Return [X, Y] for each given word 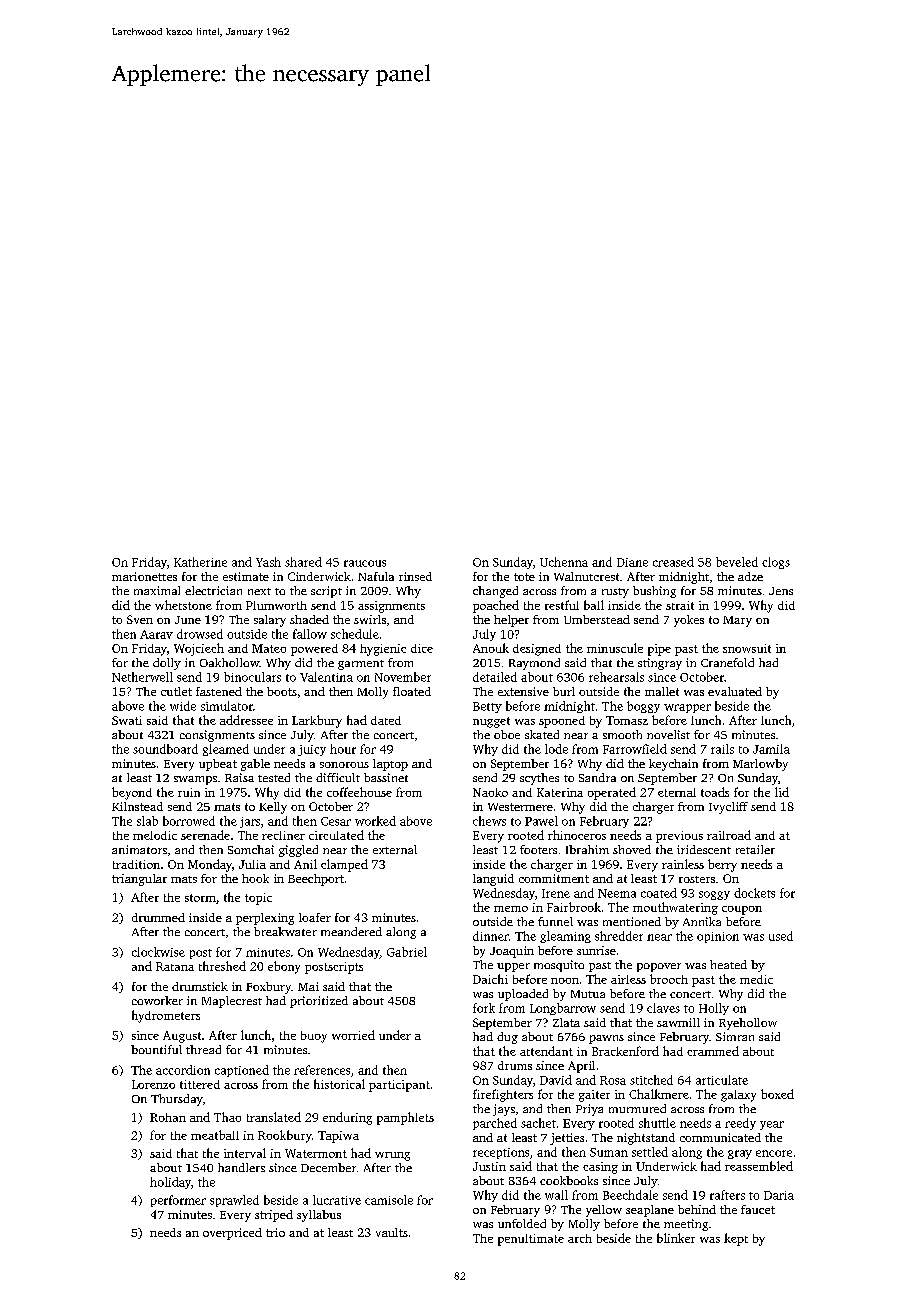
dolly [167, 664]
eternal [677, 792]
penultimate [531, 1240]
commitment [554, 878]
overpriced [232, 1234]
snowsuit [747, 648]
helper [511, 621]
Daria [779, 1195]
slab [147, 821]
